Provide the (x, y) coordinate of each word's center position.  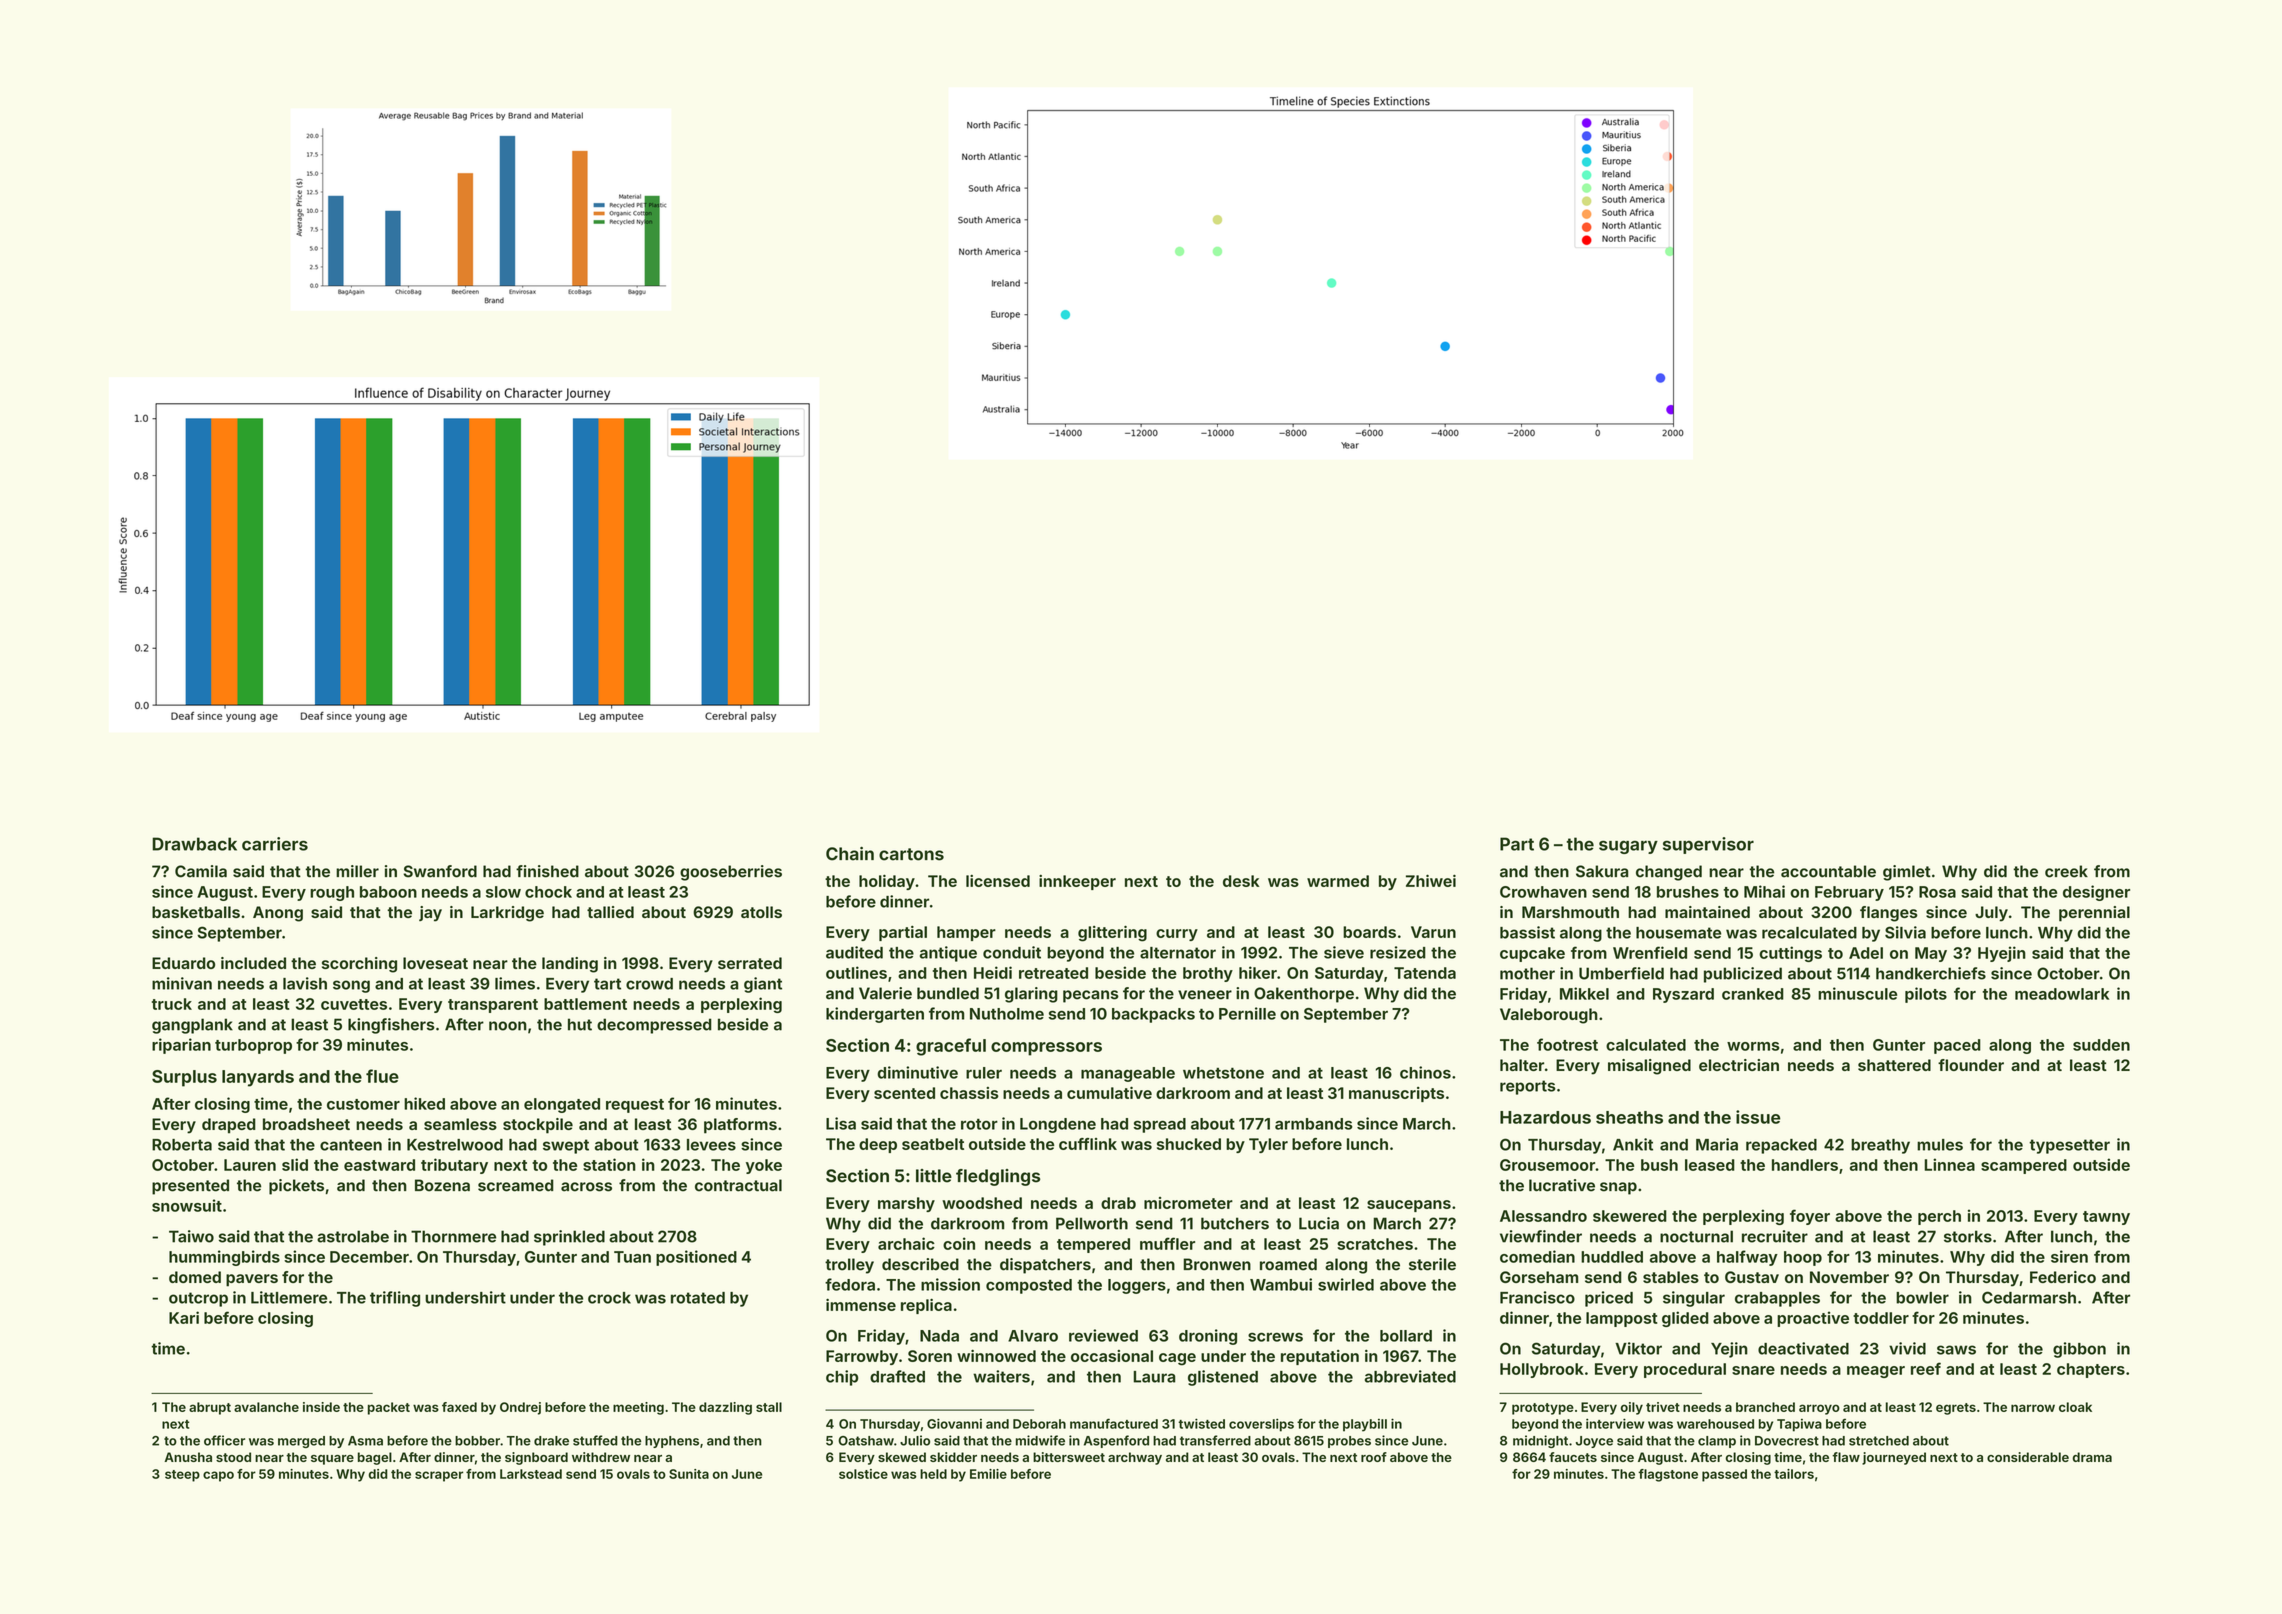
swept (566, 1146)
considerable (2028, 1457)
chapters (2091, 1370)
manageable (1128, 1074)
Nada (939, 1336)
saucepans (1409, 1206)
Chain (850, 854)
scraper (439, 1476)
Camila (201, 871)
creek (2066, 871)
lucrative (1562, 1185)
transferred (1215, 1440)
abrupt (210, 1408)
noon (508, 1026)
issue (1758, 1117)
